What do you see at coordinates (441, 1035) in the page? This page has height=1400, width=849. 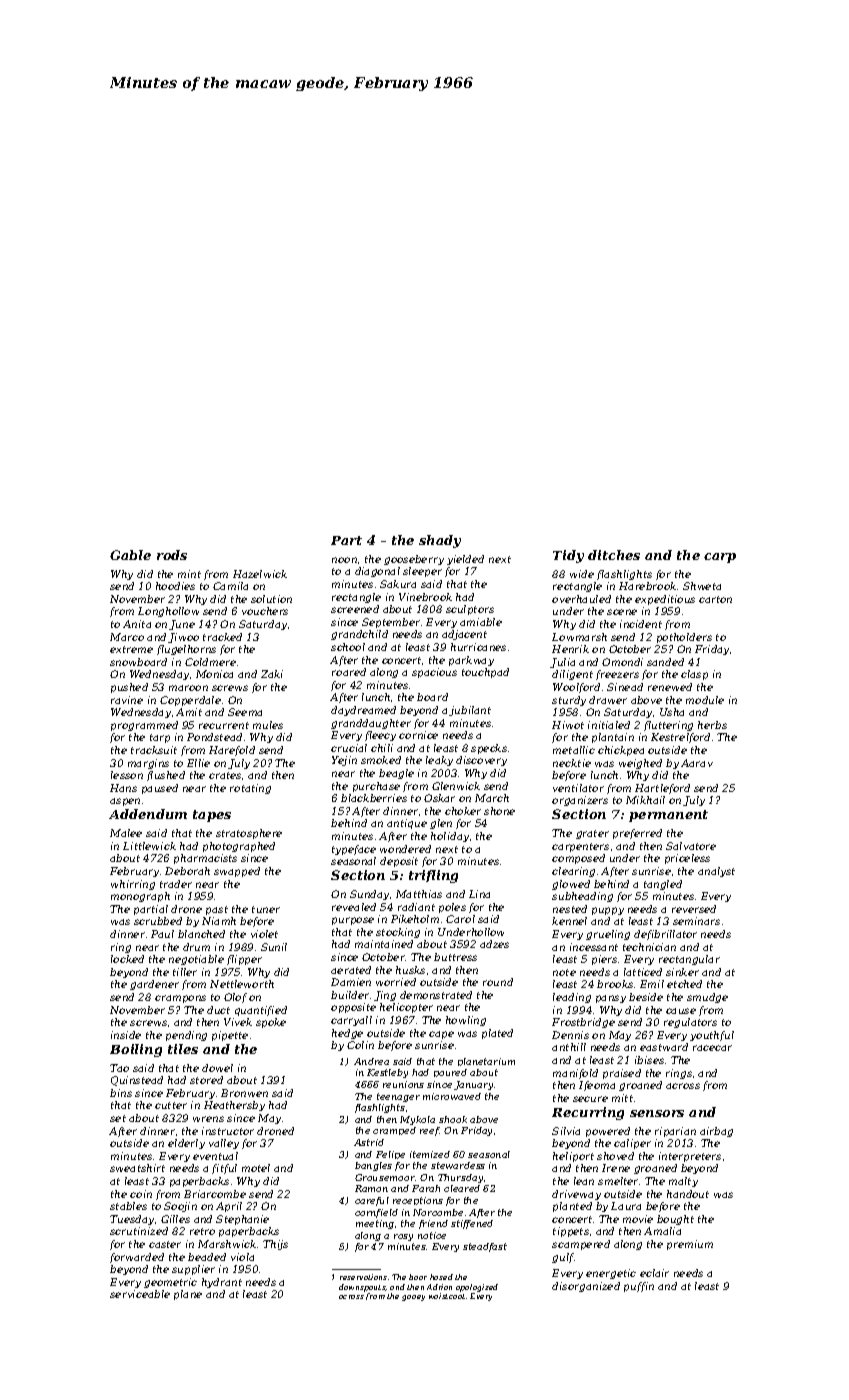 I see `cape` at bounding box center [441, 1035].
